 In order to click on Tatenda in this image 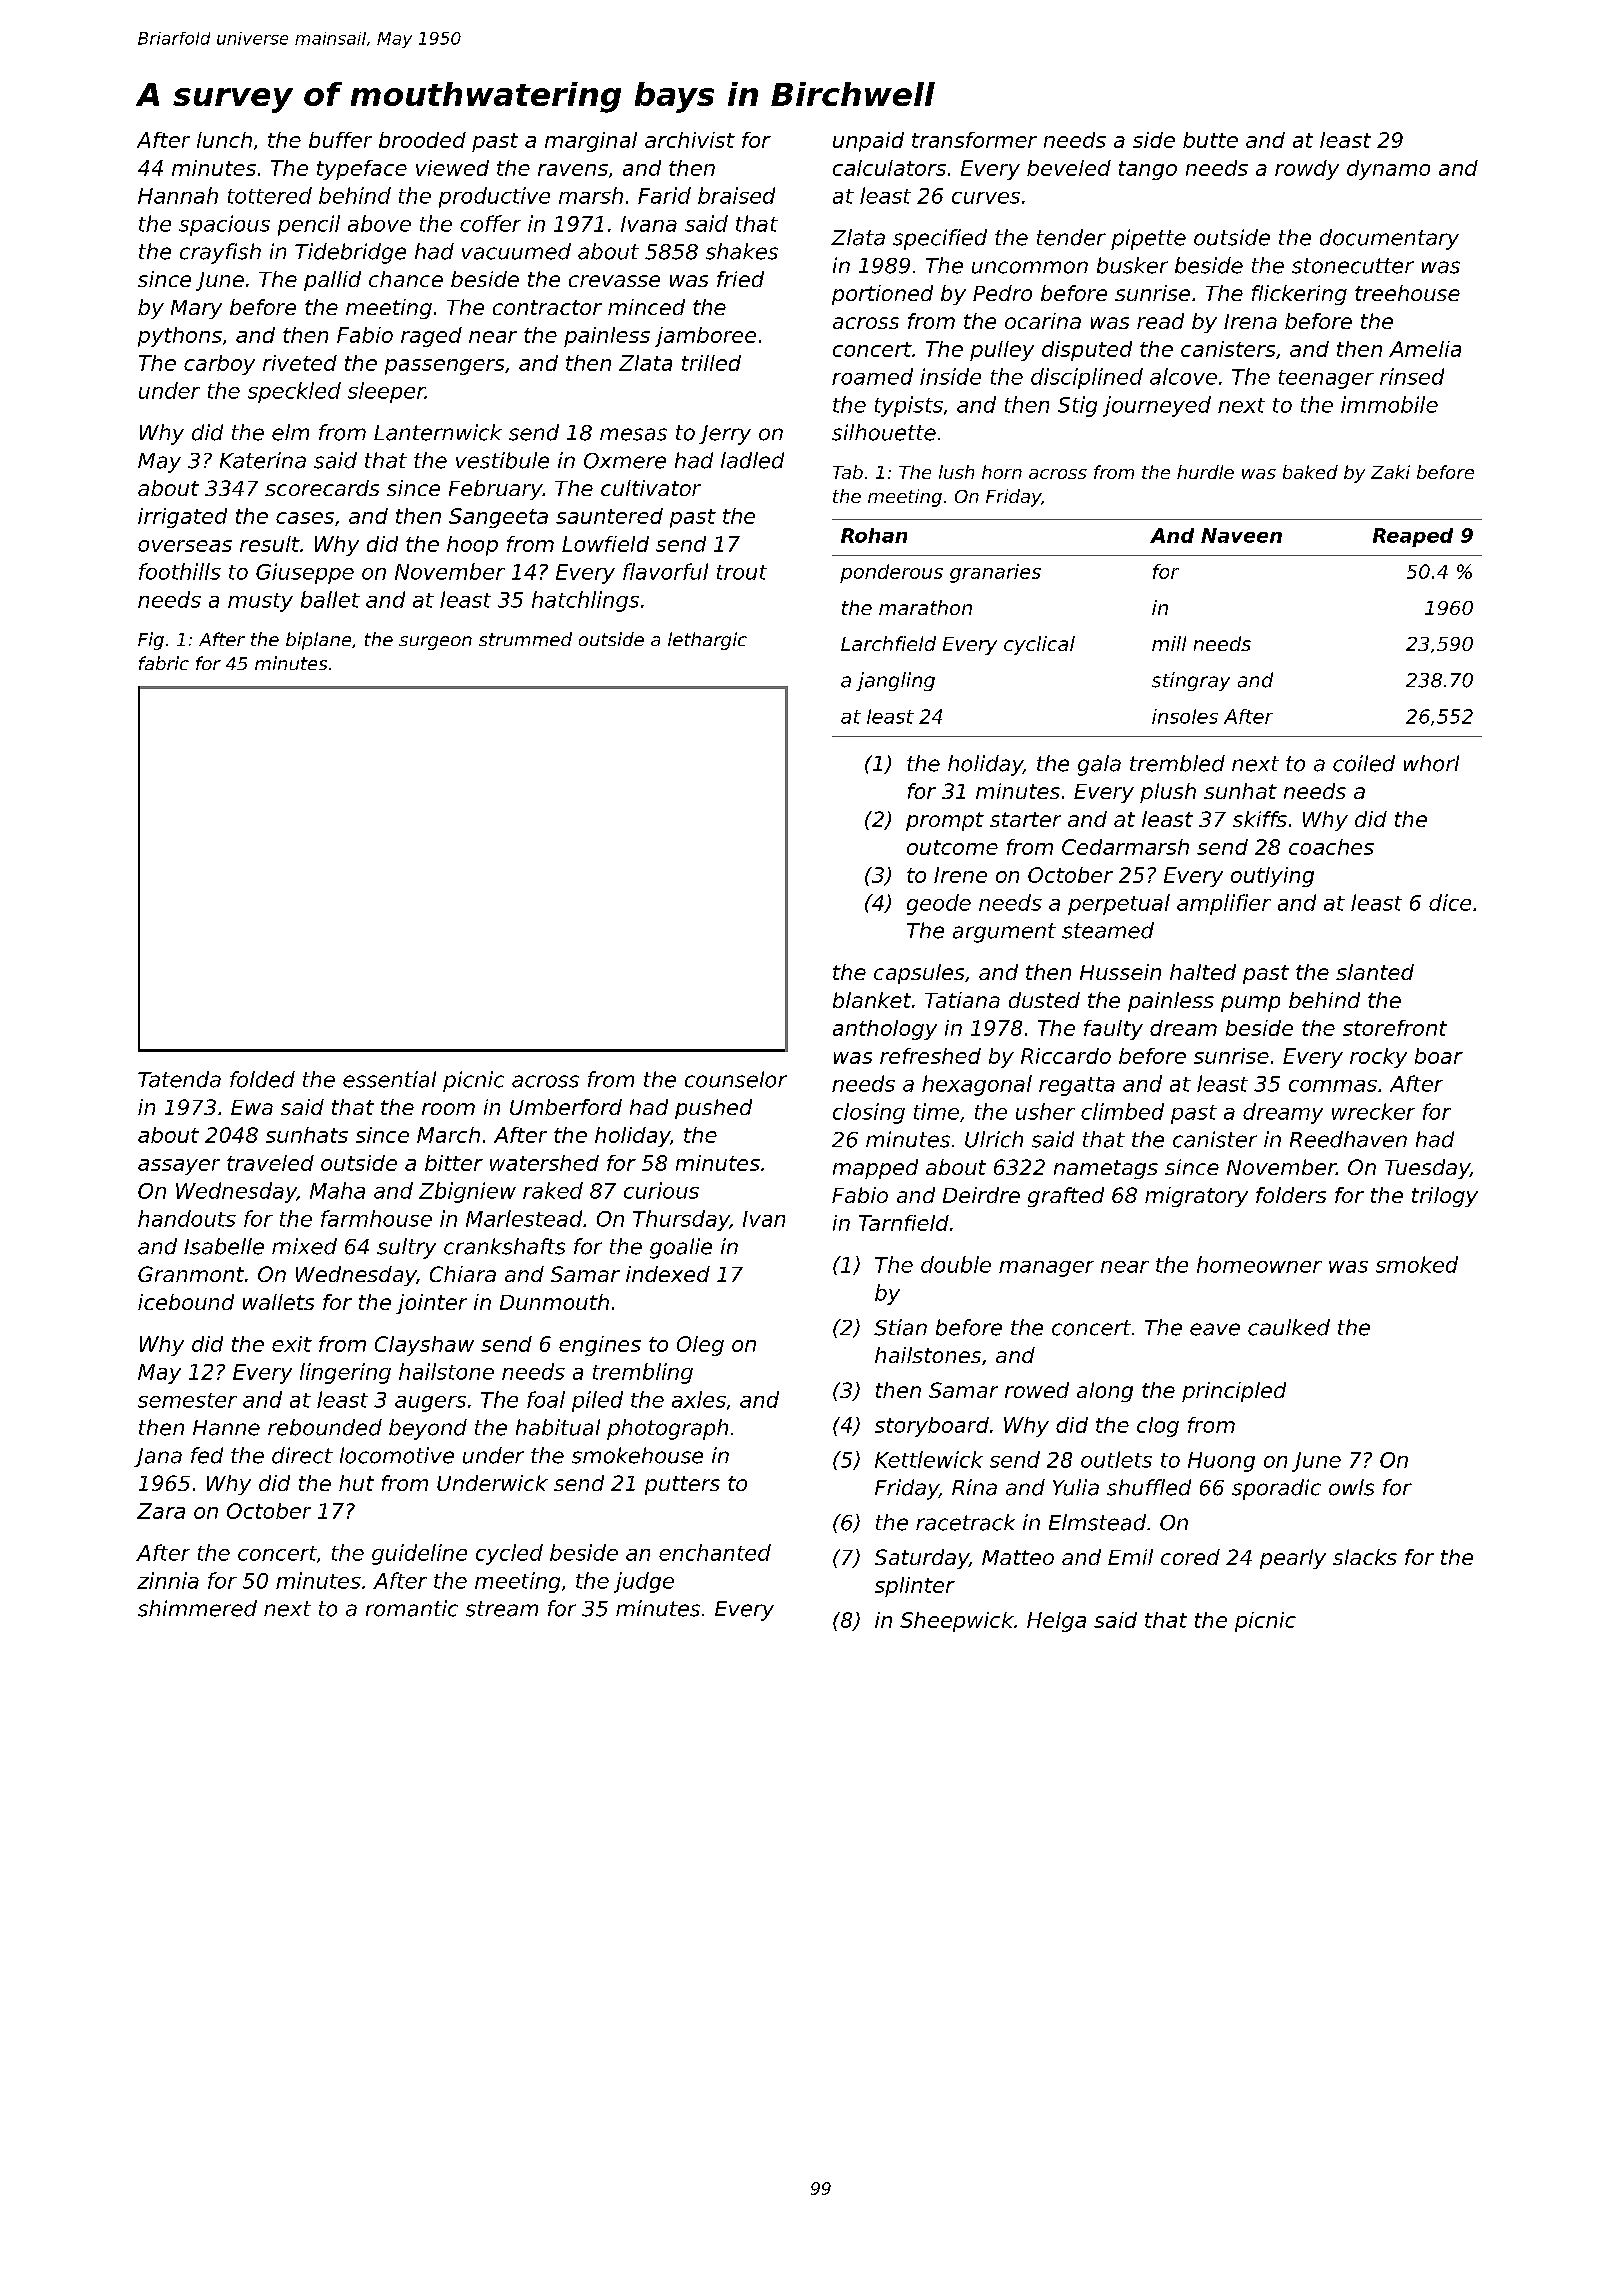, I will do `click(179, 1079)`.
